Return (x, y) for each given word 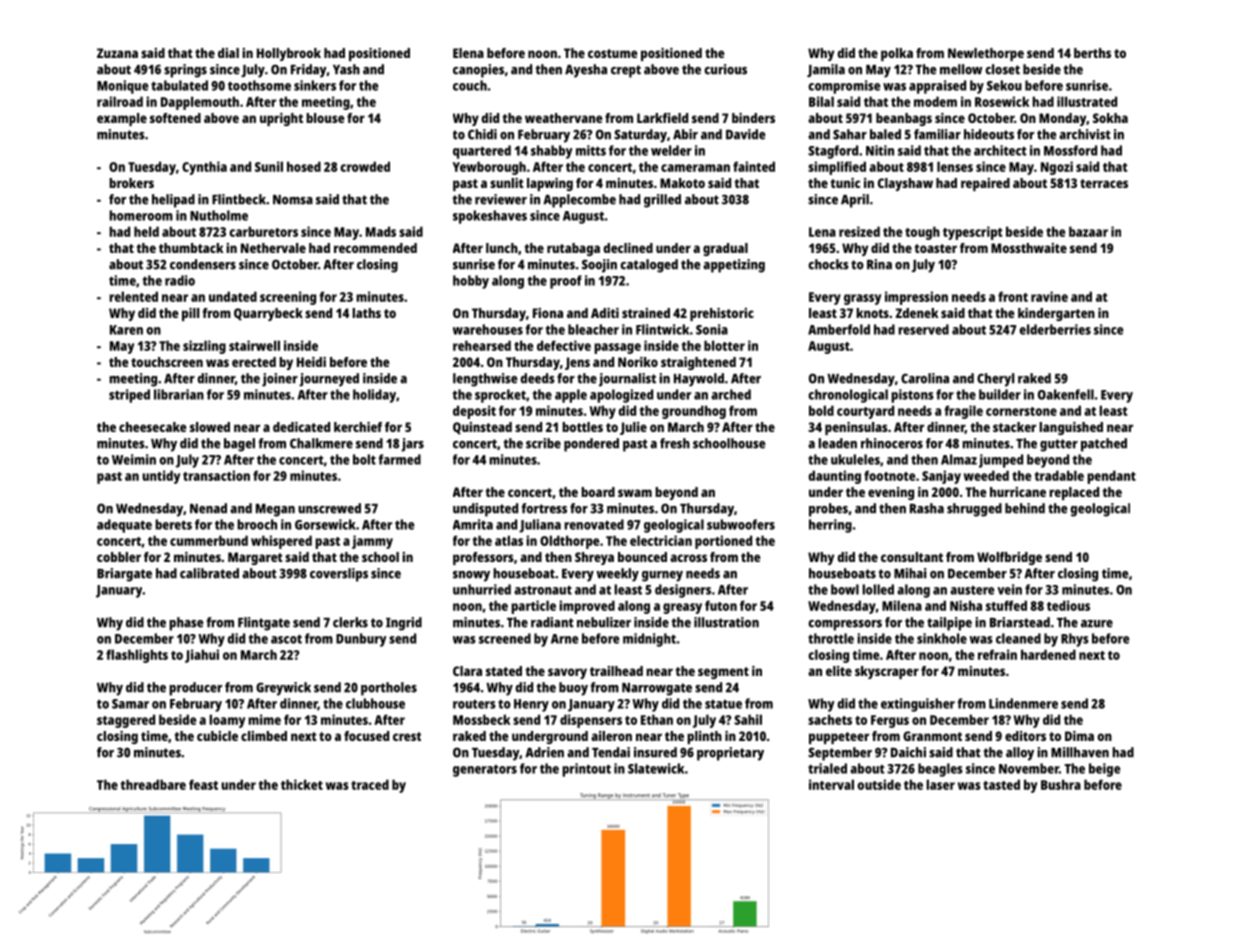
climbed (264, 736)
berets (173, 524)
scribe (543, 443)
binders (753, 118)
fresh (675, 443)
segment (723, 673)
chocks (828, 264)
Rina (879, 264)
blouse (325, 118)
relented (133, 296)
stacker (1014, 427)
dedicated (301, 427)
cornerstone (1021, 411)
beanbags (904, 119)
